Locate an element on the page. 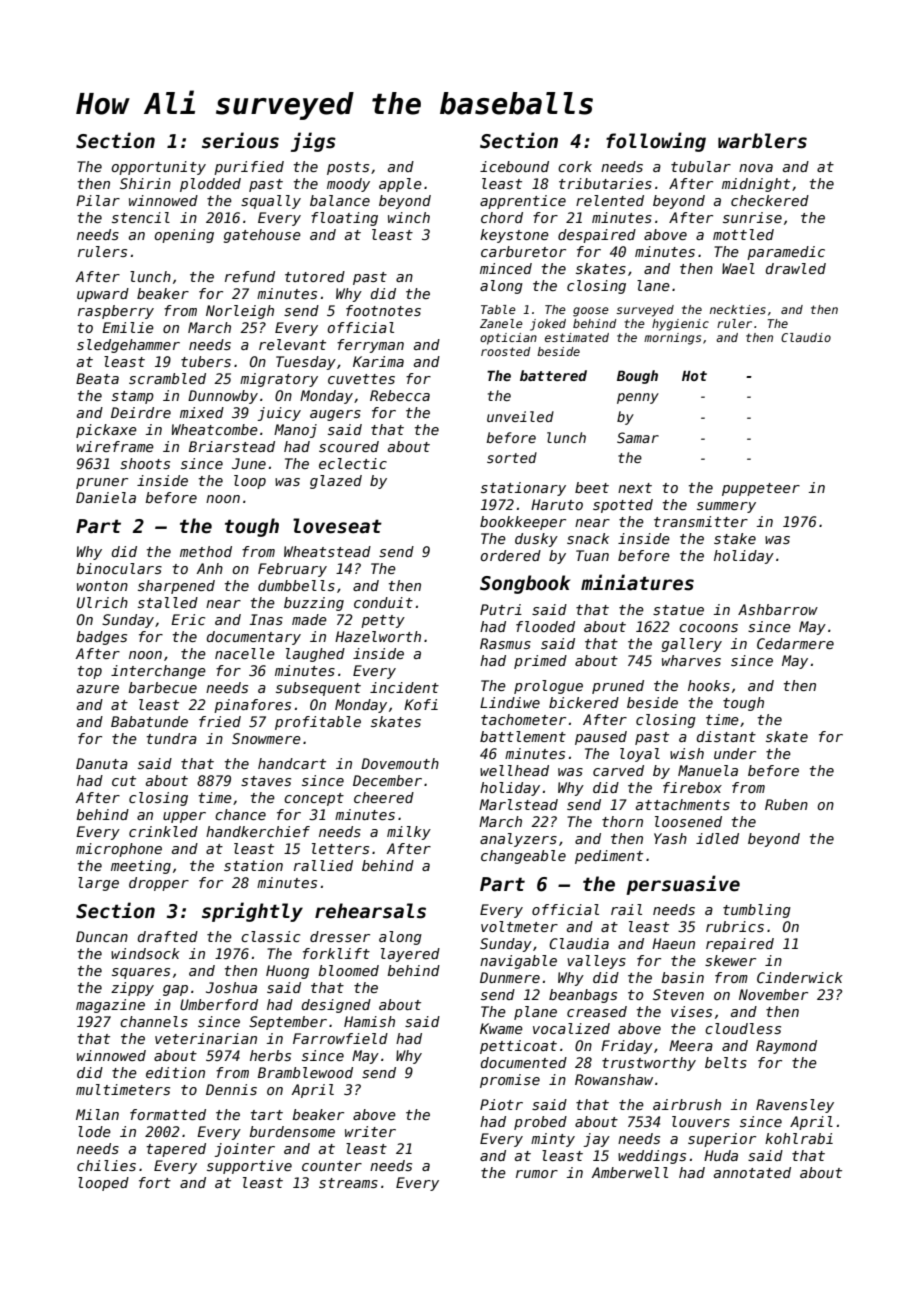 This document has height=1314, width=924. icebound is located at coordinates (514, 166).
